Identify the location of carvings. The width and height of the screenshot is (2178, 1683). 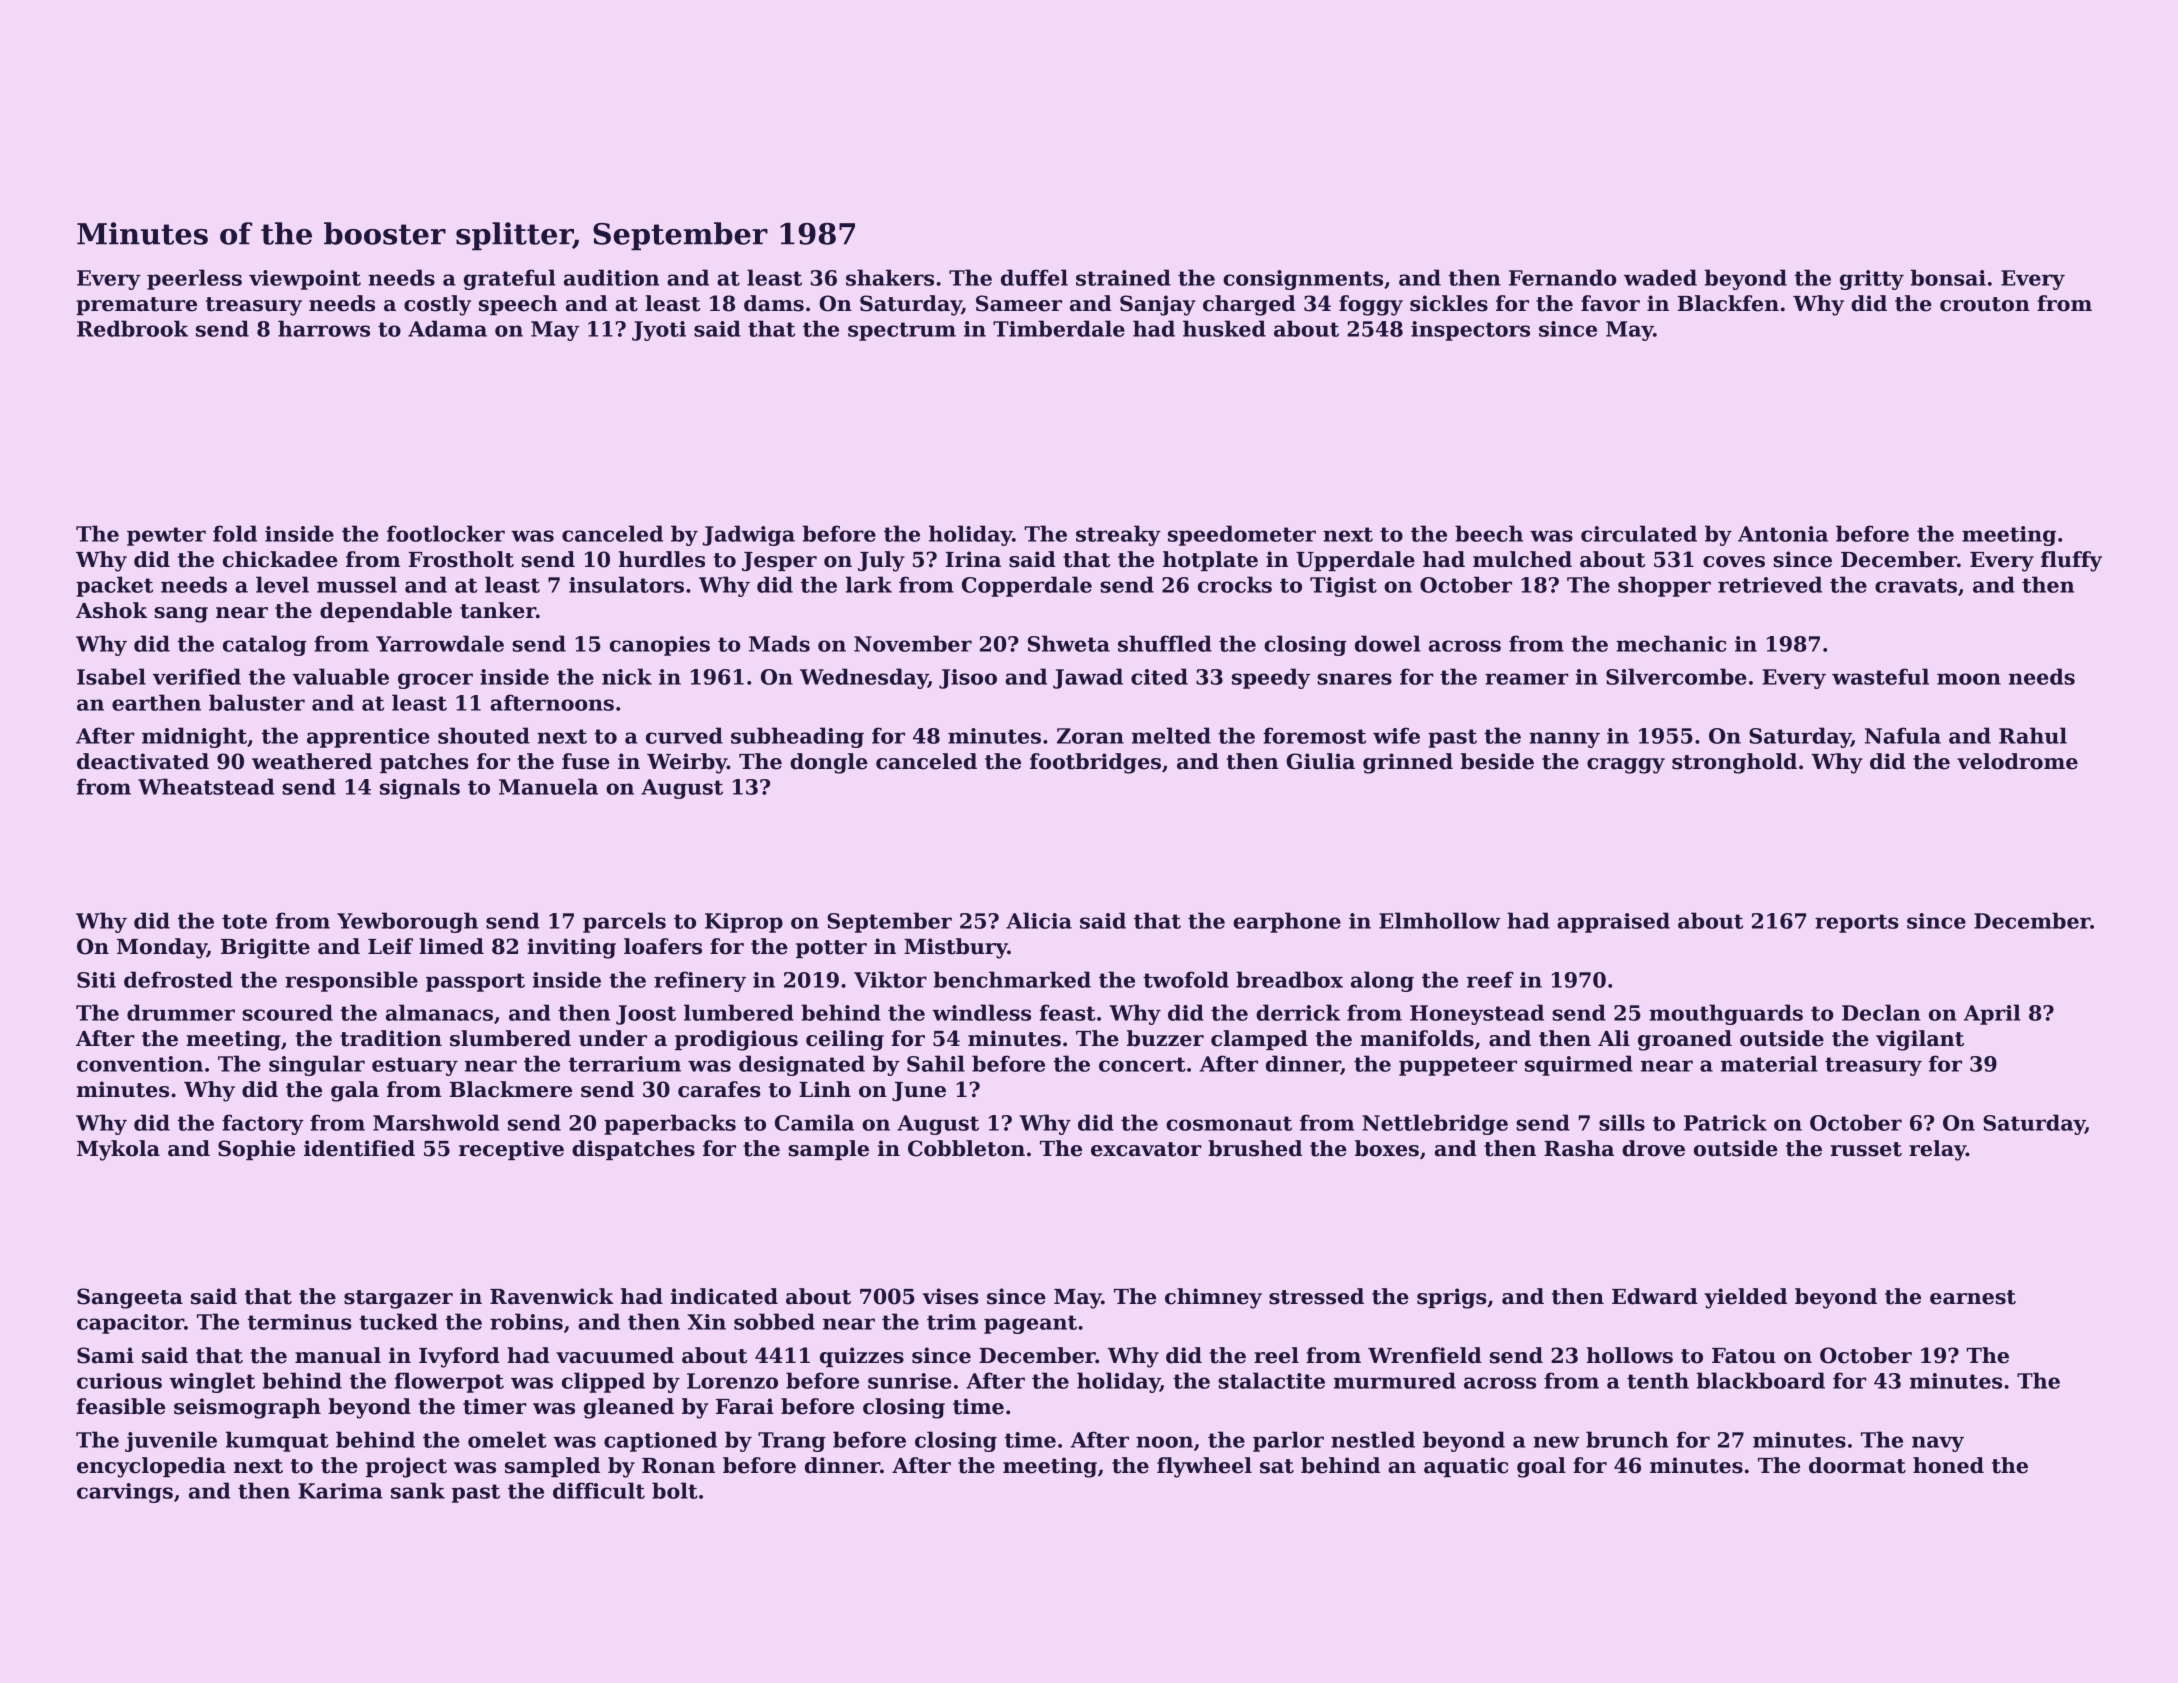
(125, 1493).
